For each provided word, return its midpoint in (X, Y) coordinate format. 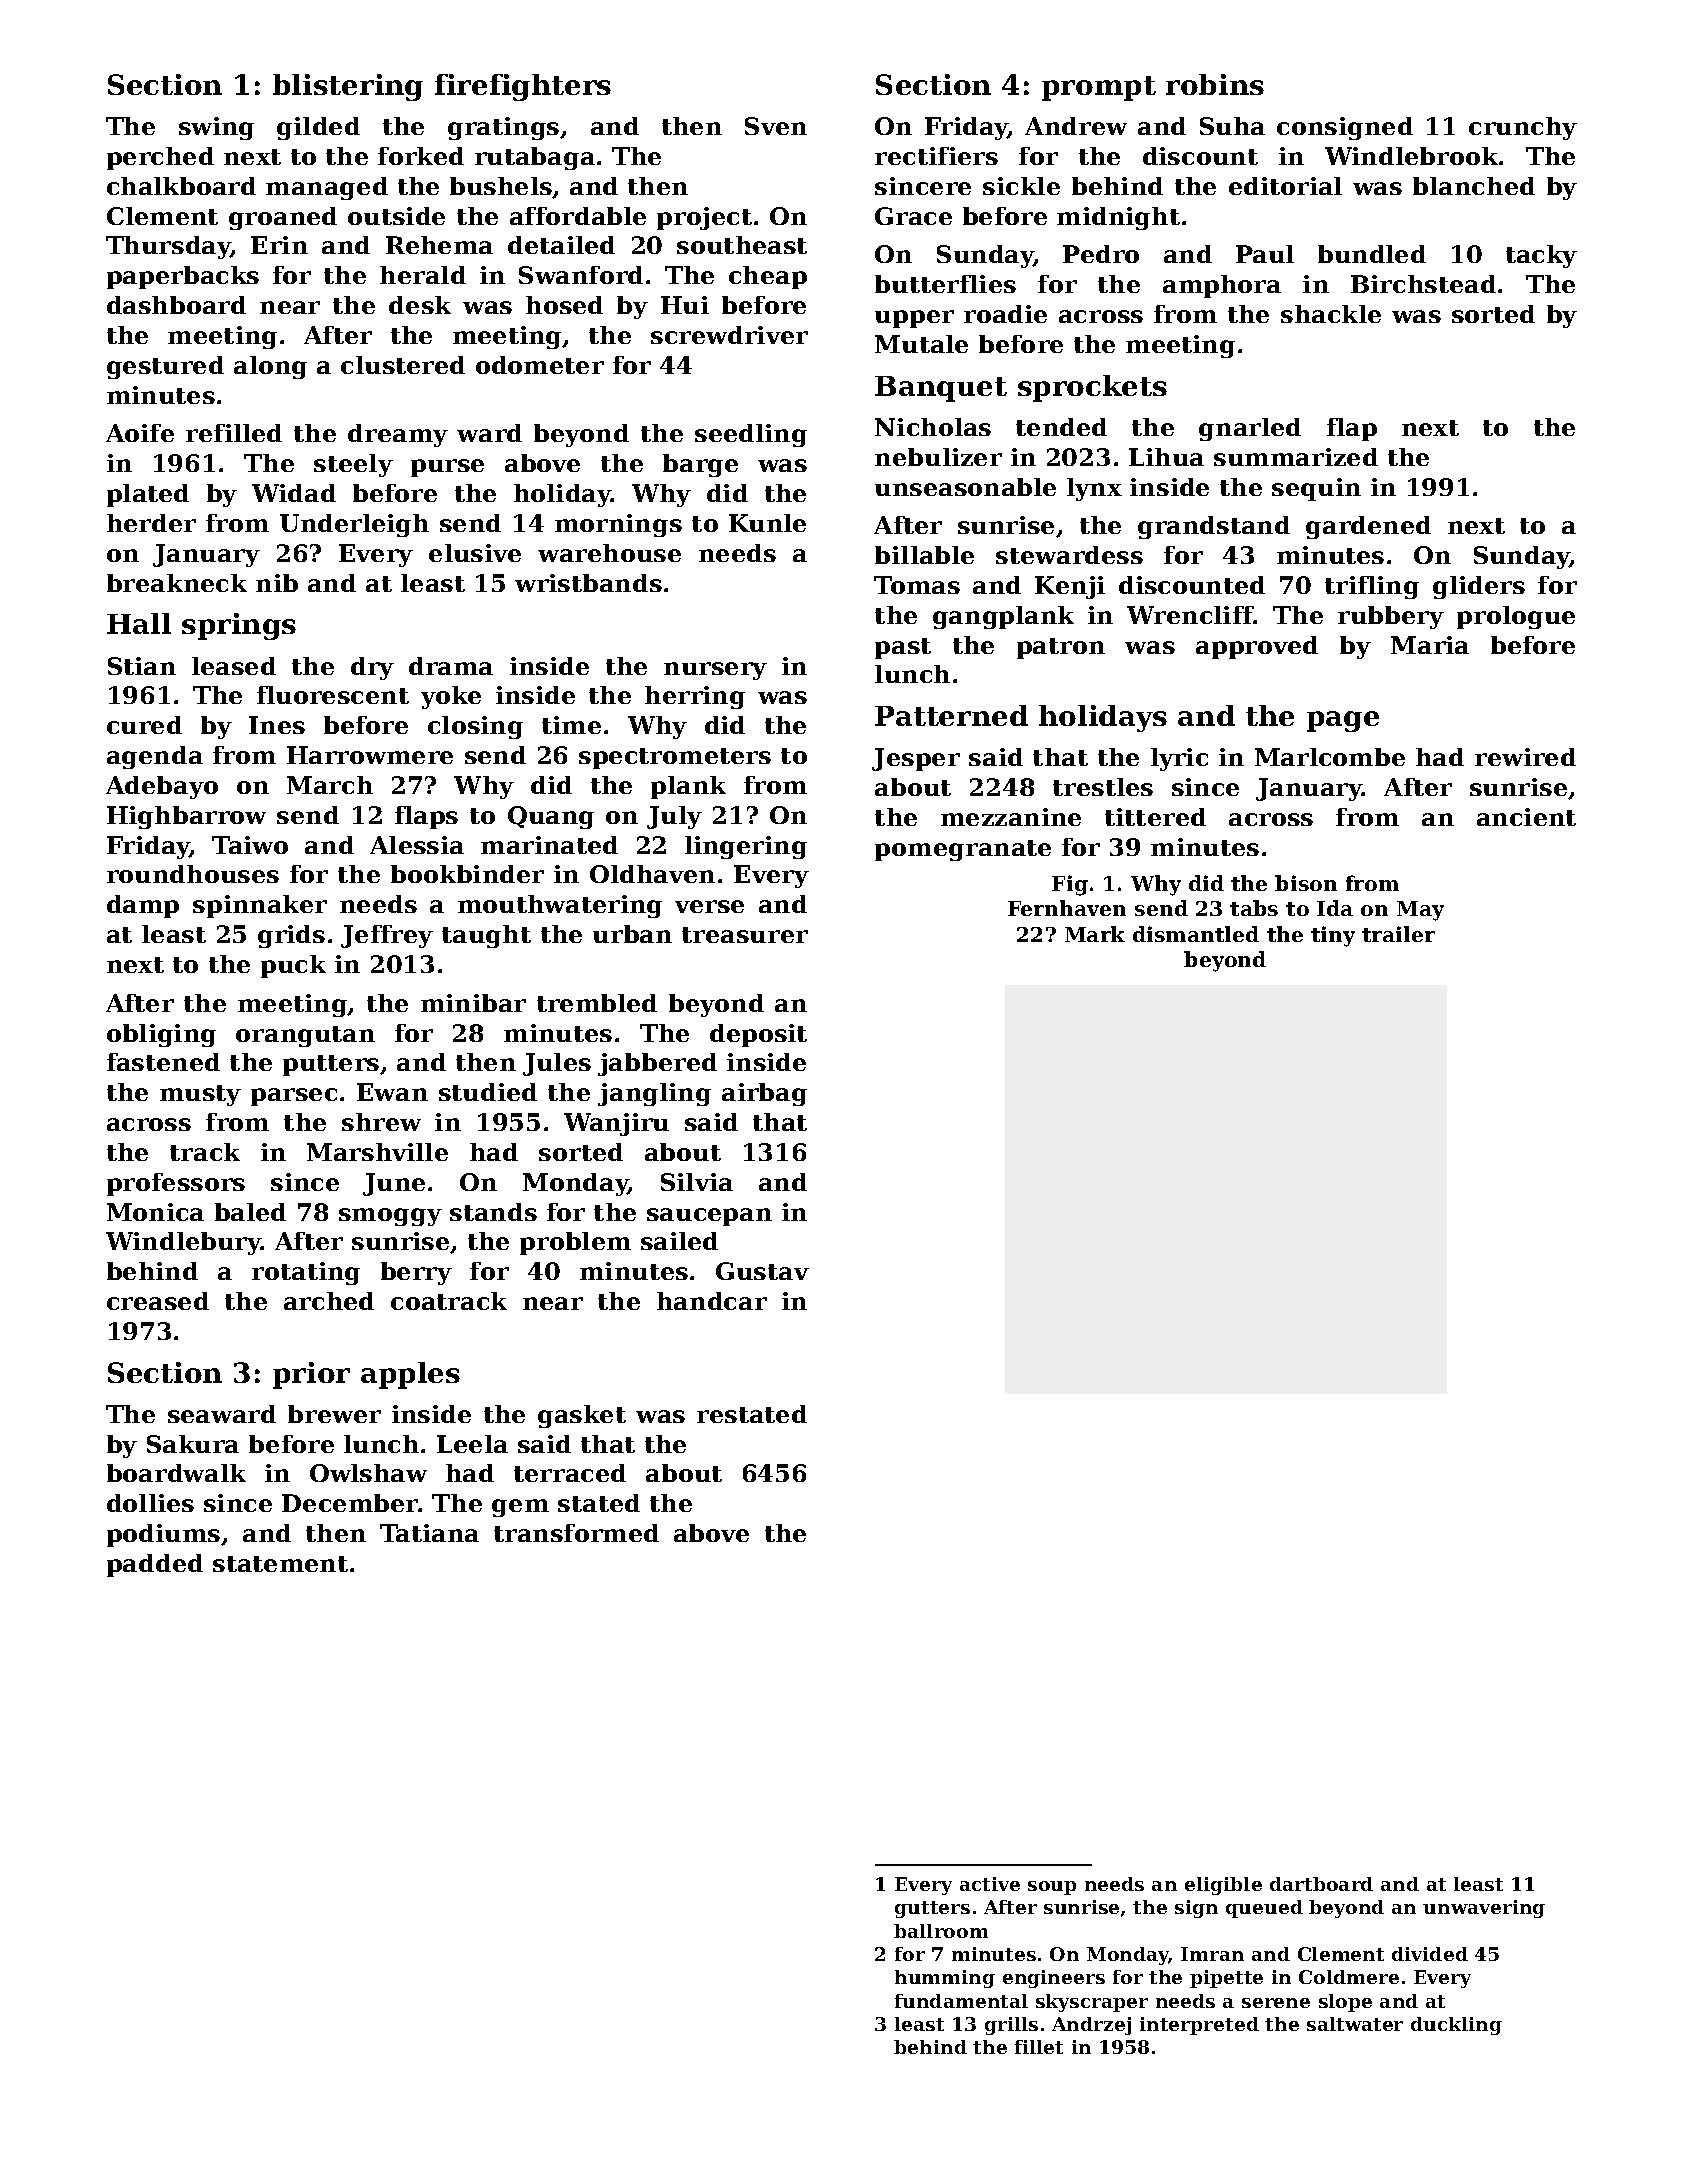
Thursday (168, 247)
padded (155, 1565)
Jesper (916, 759)
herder (151, 523)
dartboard (1321, 1884)
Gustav (762, 1271)
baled (250, 1212)
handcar (712, 1301)
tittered (1155, 817)
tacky (1541, 256)
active (990, 1884)
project (704, 218)
